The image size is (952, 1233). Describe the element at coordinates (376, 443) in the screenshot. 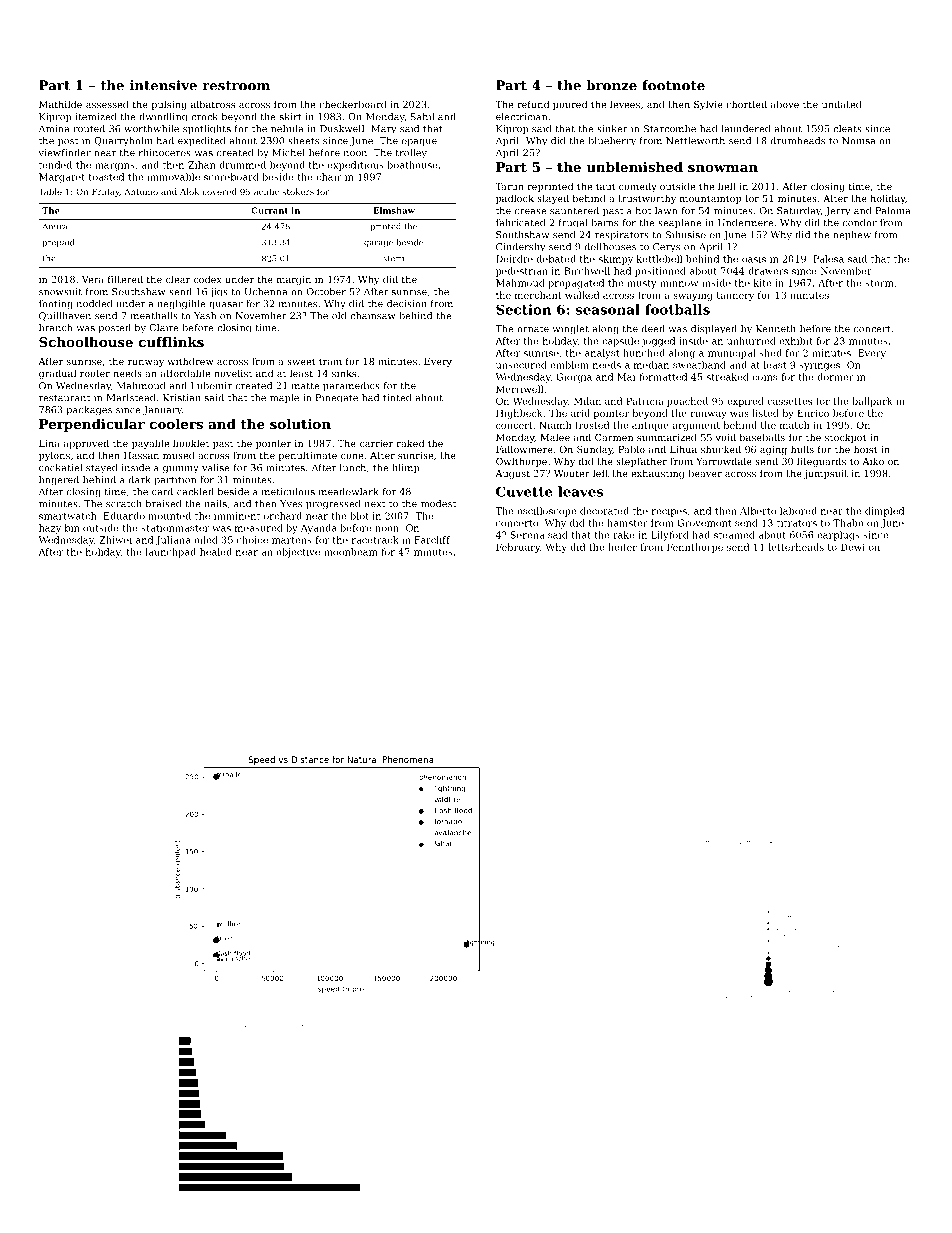

I see `carrier` at that location.
